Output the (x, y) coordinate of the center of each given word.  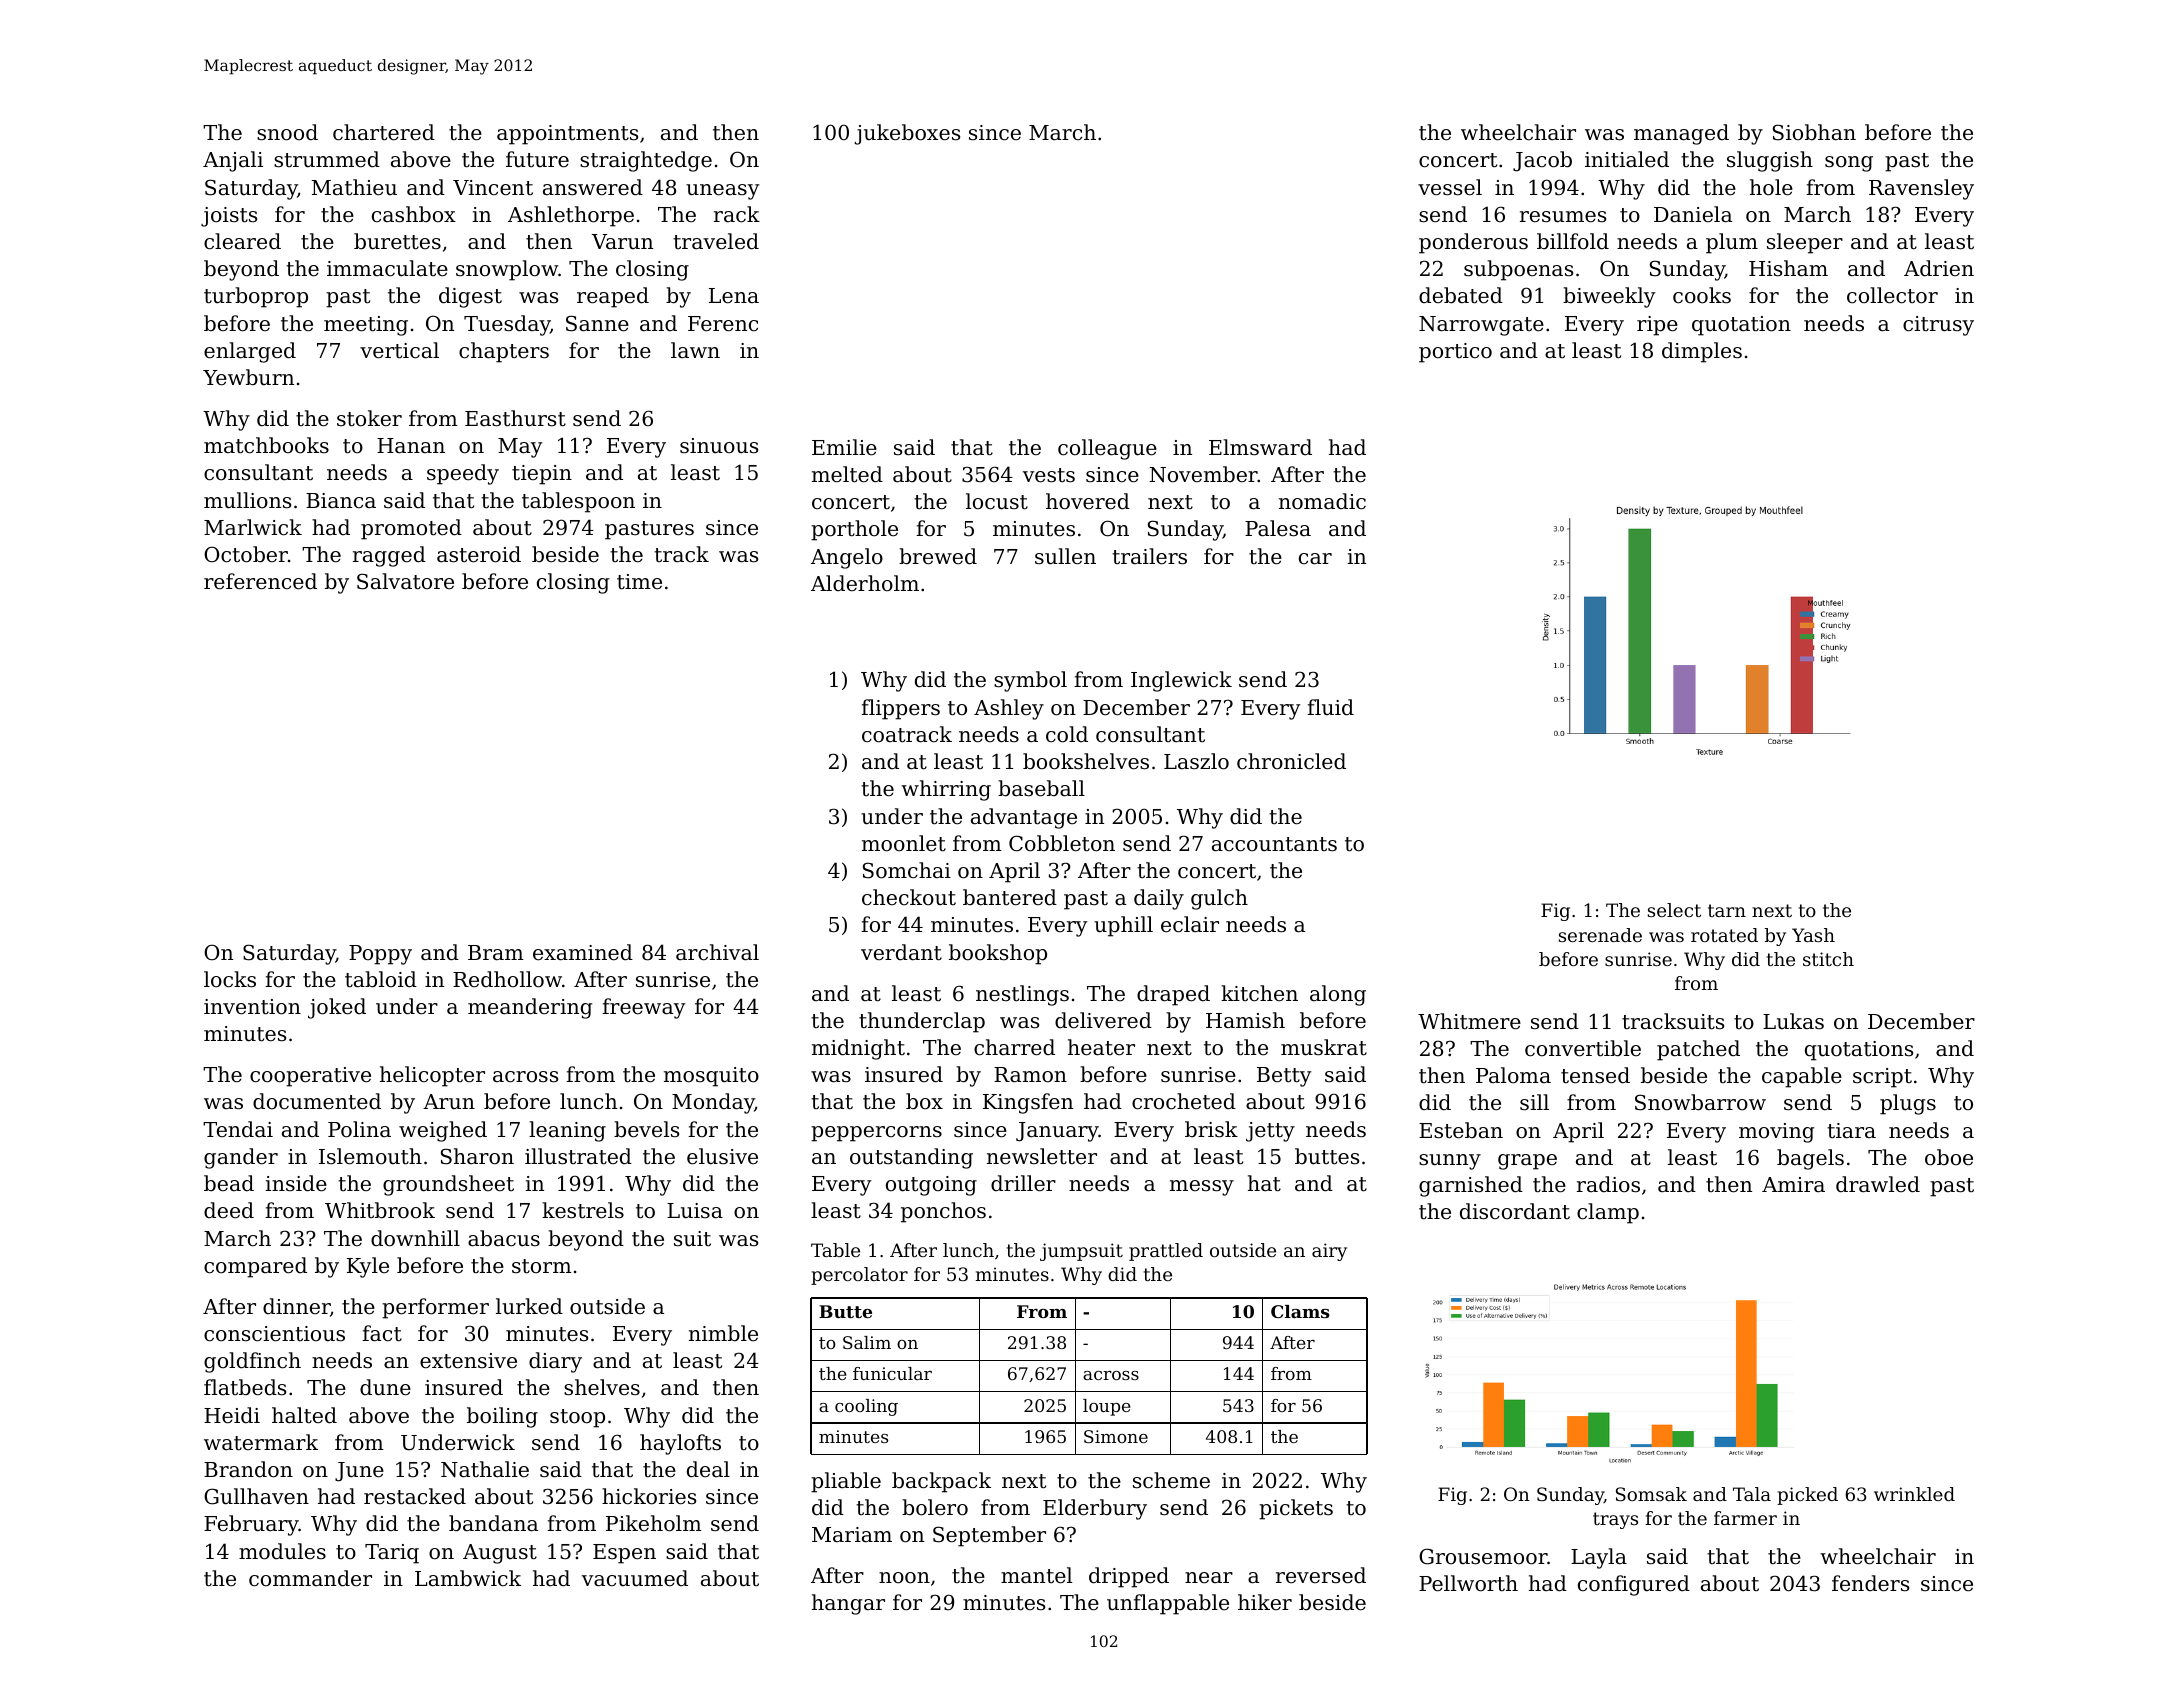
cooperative (310, 1077)
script (1882, 1078)
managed (1681, 134)
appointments (567, 135)
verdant (901, 952)
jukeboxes (907, 134)
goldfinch (252, 1362)
